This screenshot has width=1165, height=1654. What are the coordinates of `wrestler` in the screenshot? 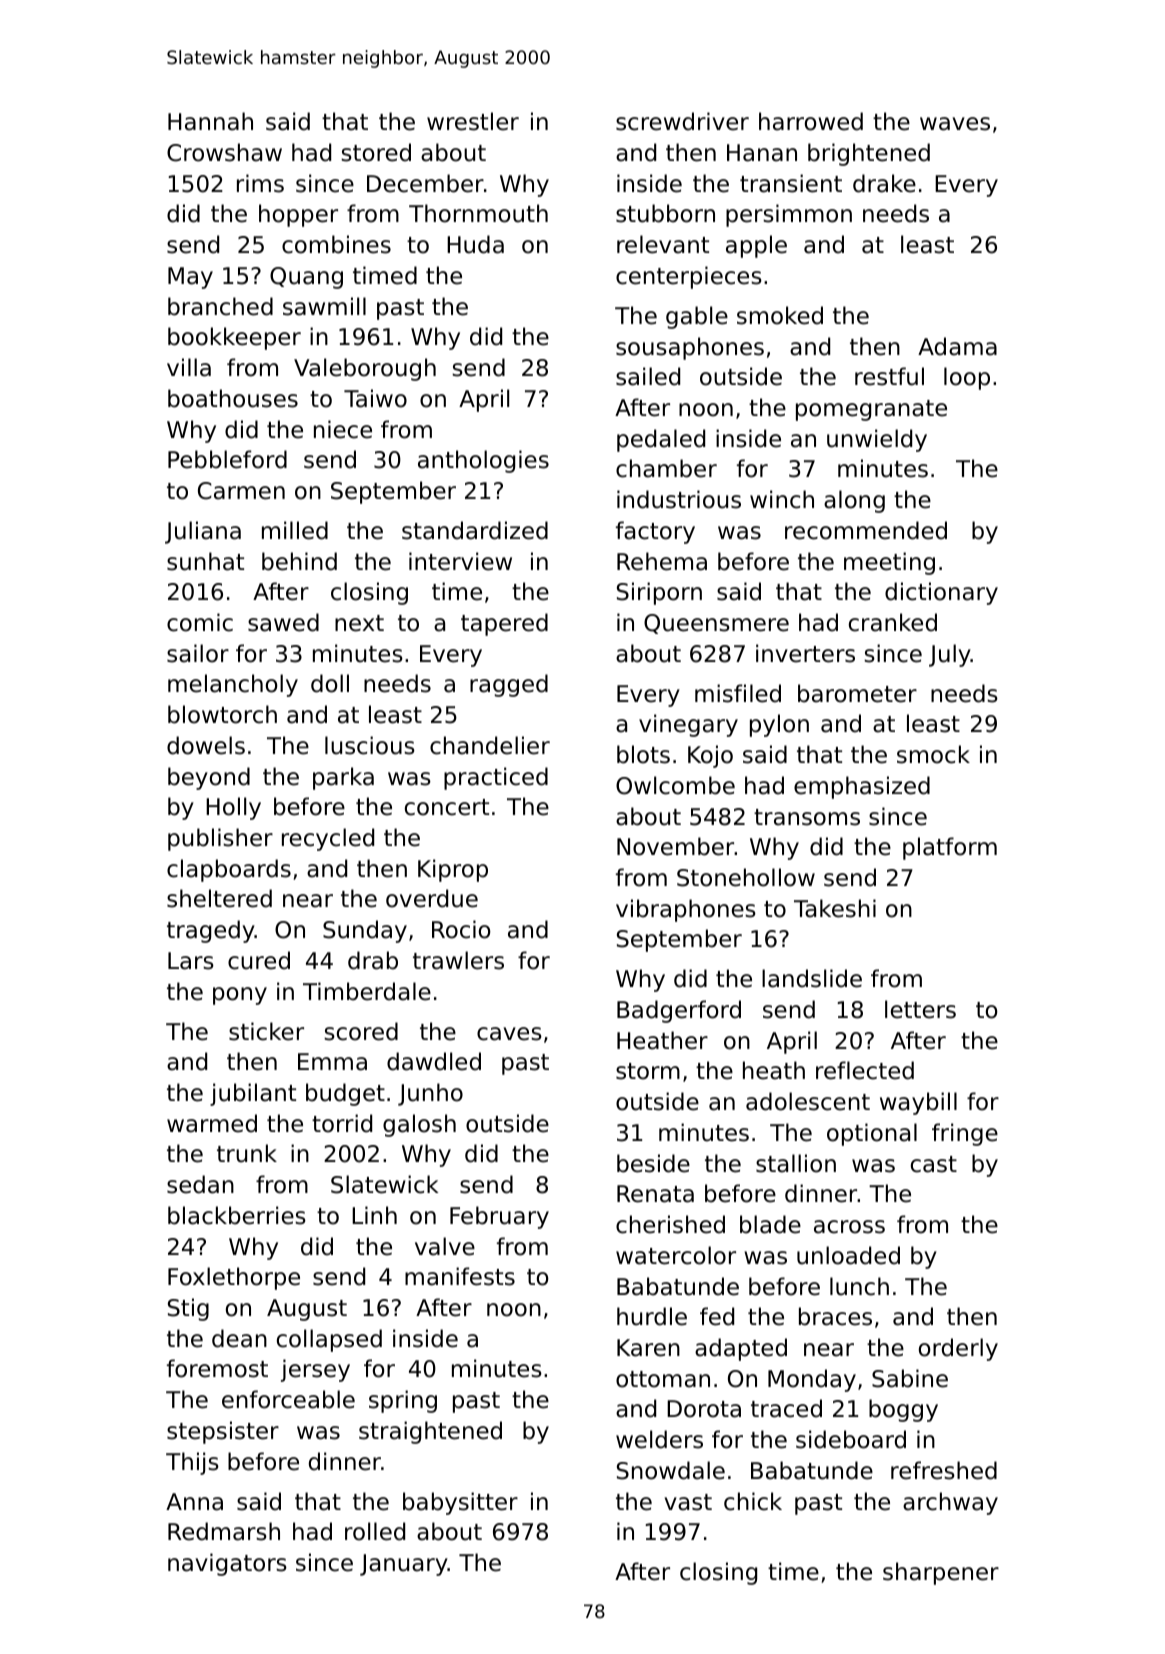 It's located at (473, 121).
